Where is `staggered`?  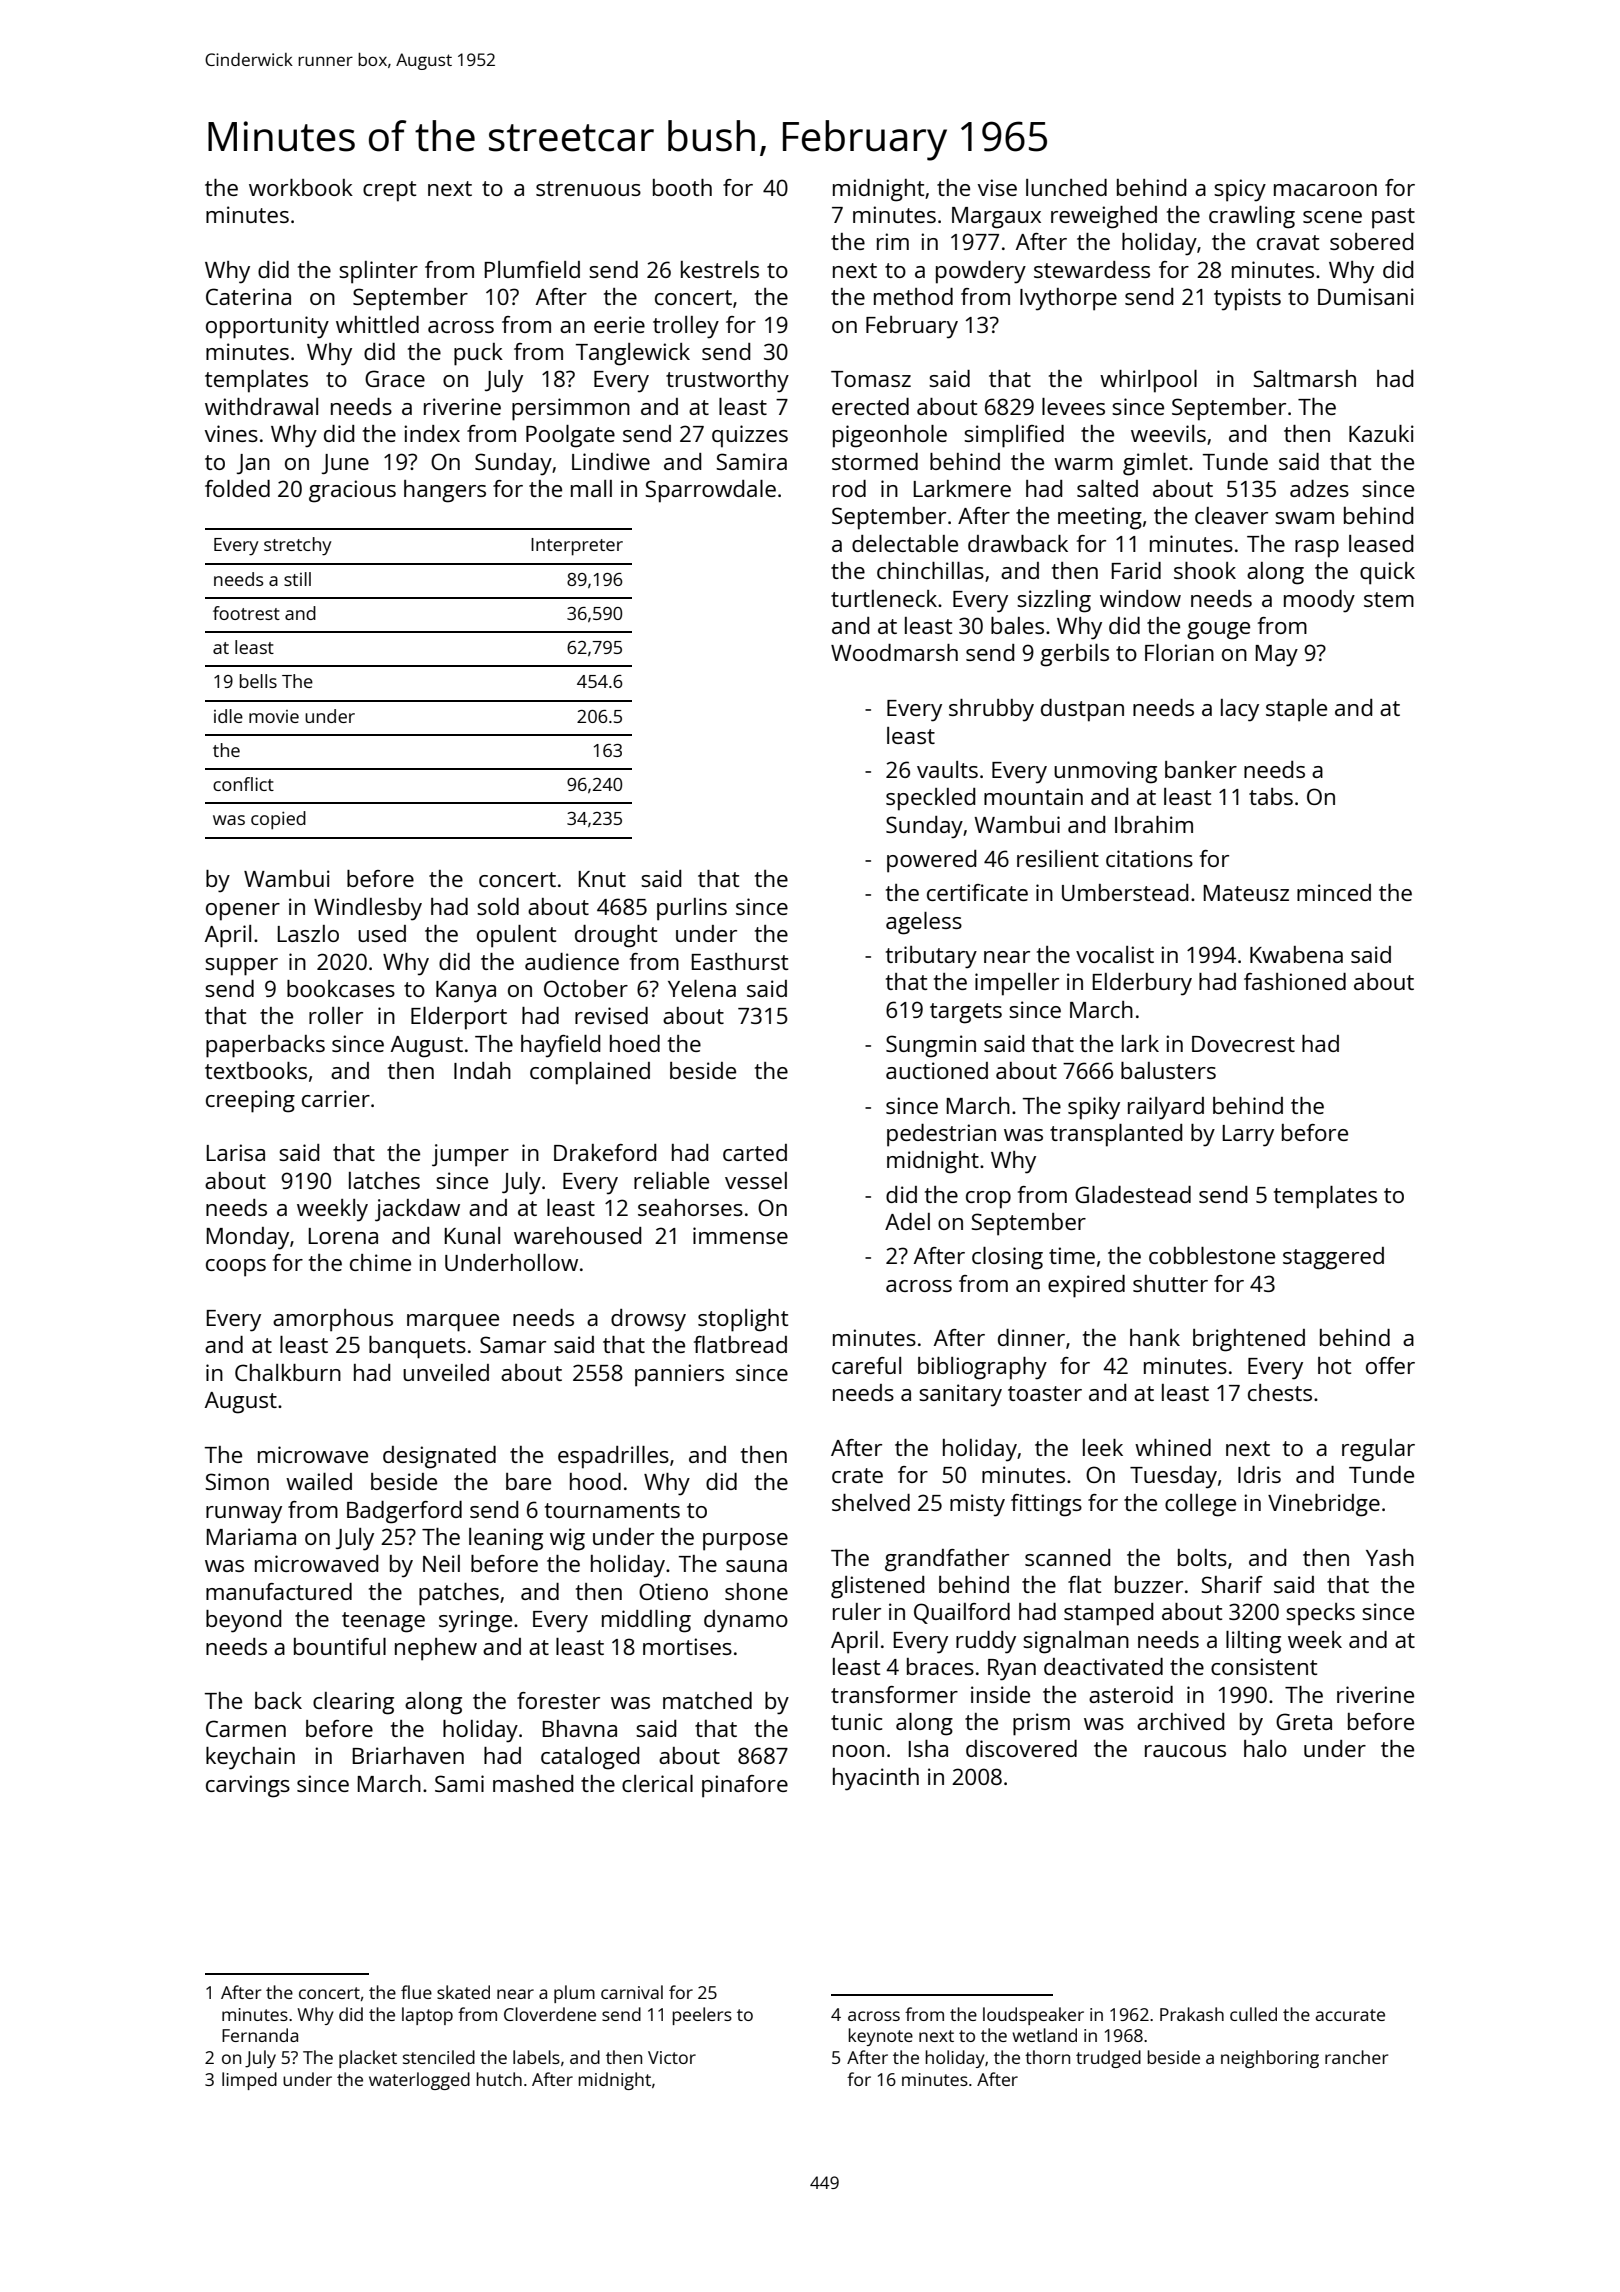
staggered is located at coordinates (1333, 1258).
